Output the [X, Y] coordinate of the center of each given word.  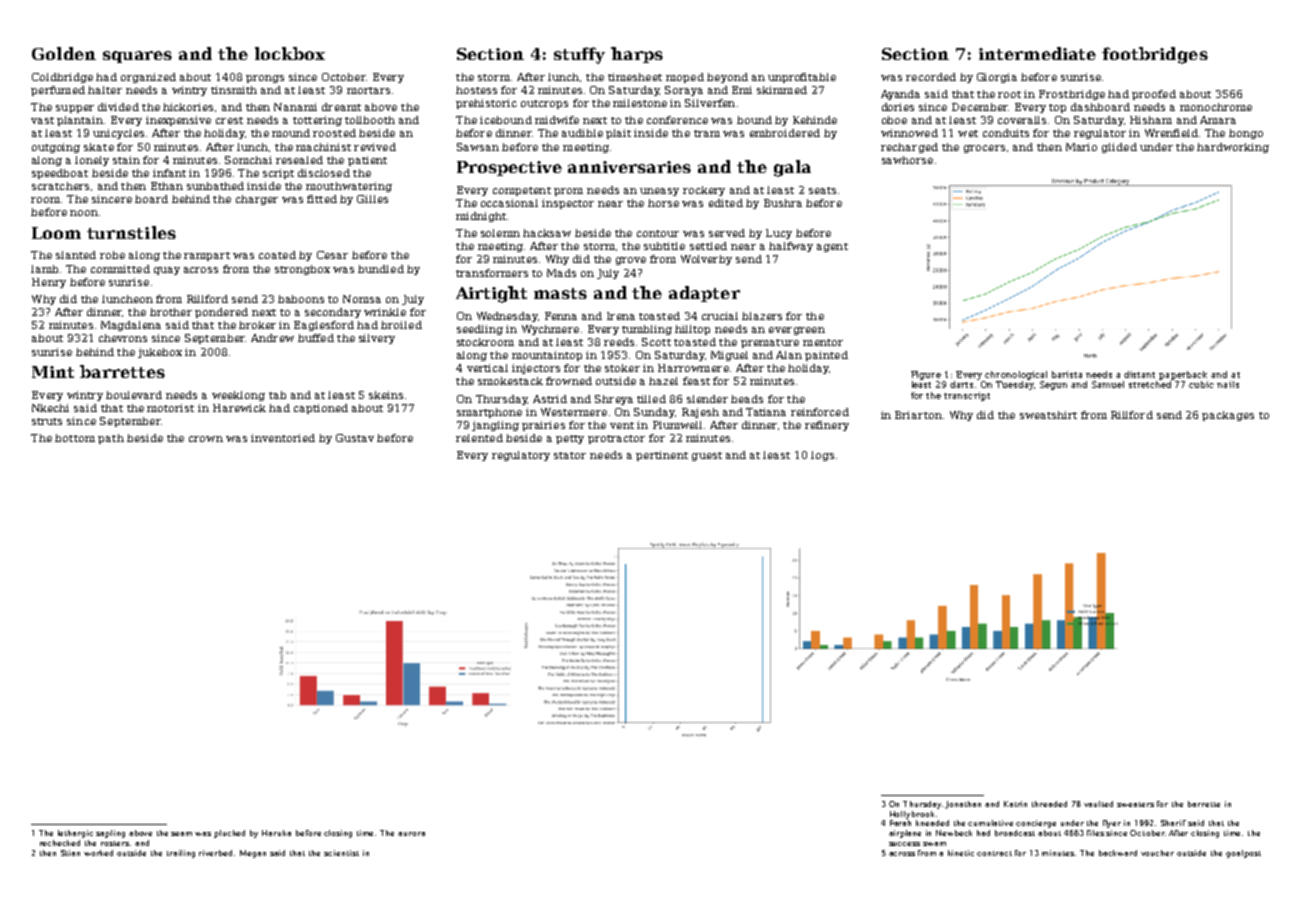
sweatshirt [1048, 415]
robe [112, 255]
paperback [1183, 375]
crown [206, 439]
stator [570, 455]
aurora [411, 834]
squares [137, 57]
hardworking [1233, 148]
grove [631, 261]
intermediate [1037, 53]
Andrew [272, 338]
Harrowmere [693, 368]
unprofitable [802, 78]
